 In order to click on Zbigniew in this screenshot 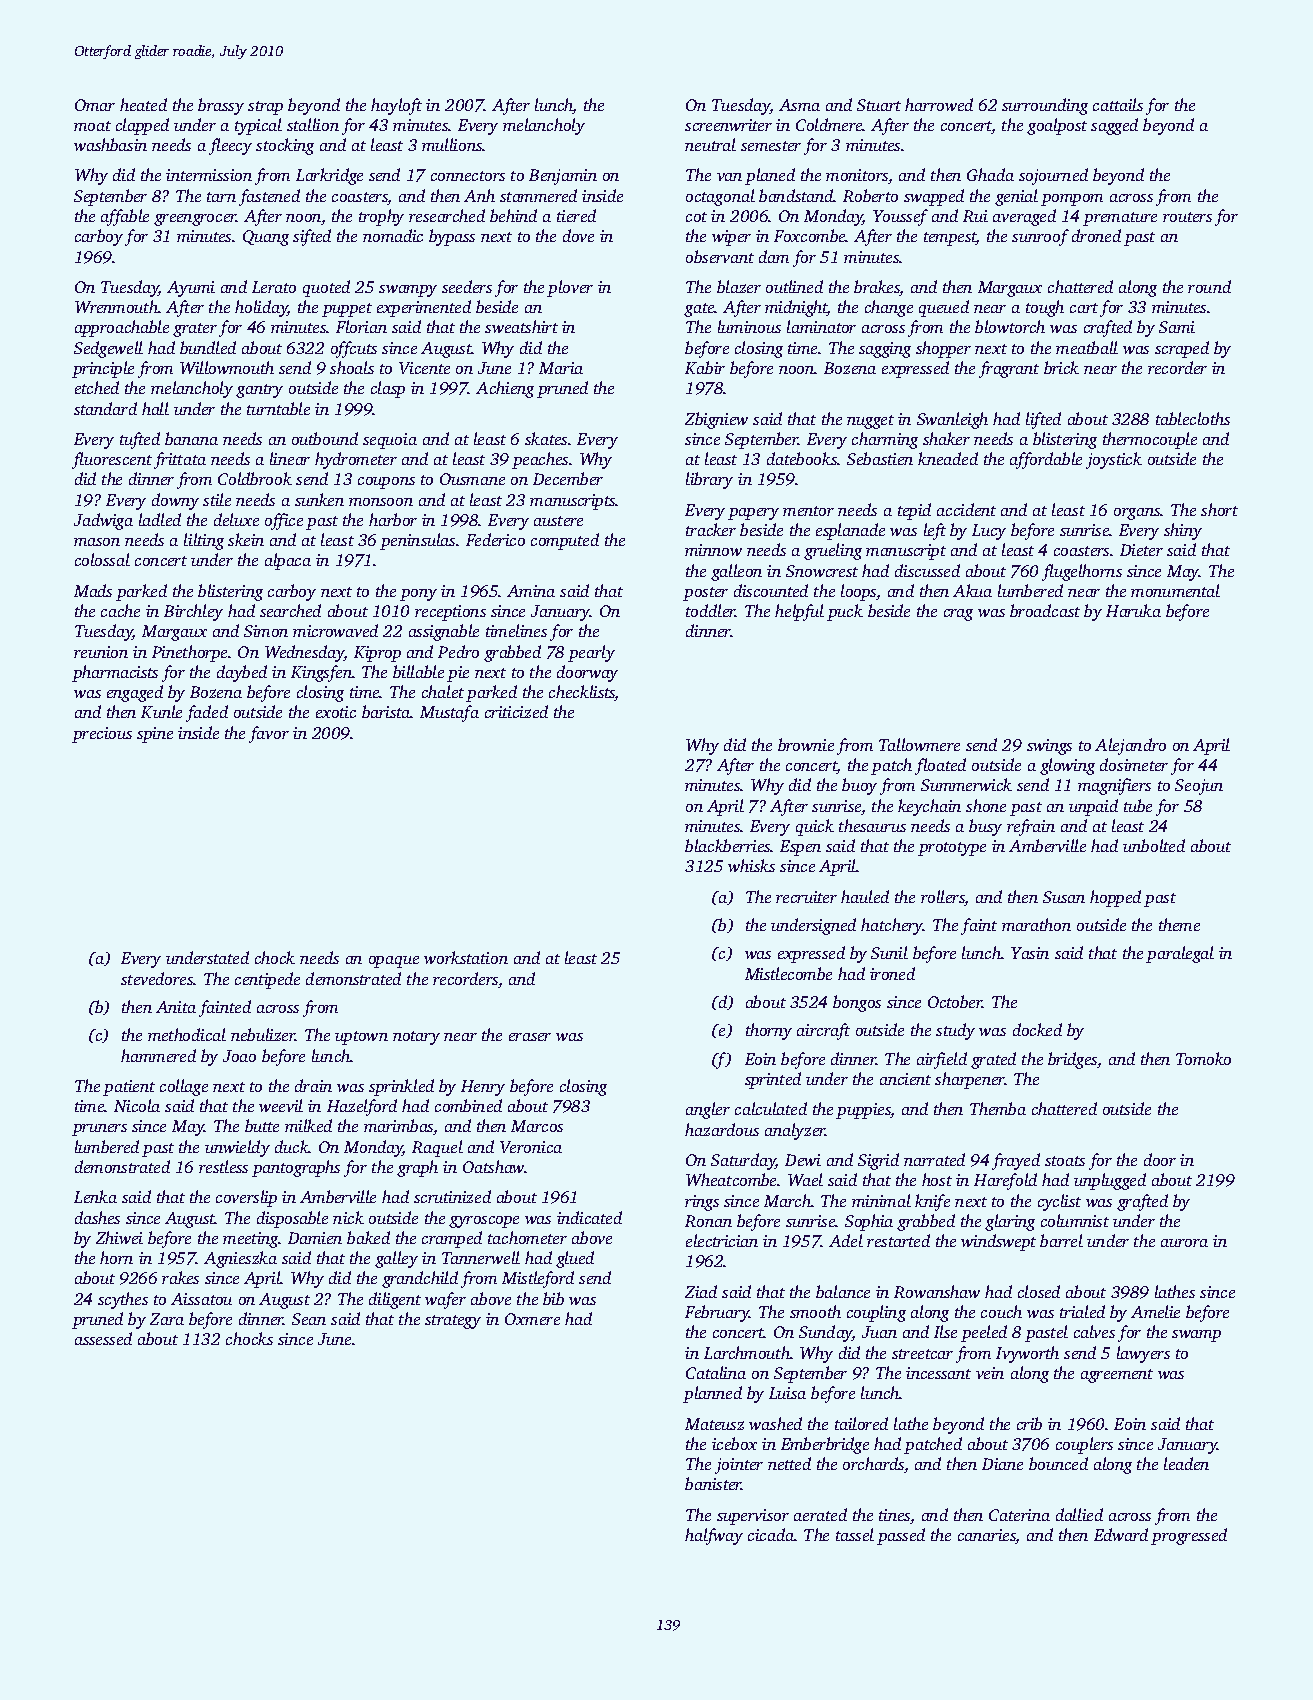, I will do `click(716, 420)`.
